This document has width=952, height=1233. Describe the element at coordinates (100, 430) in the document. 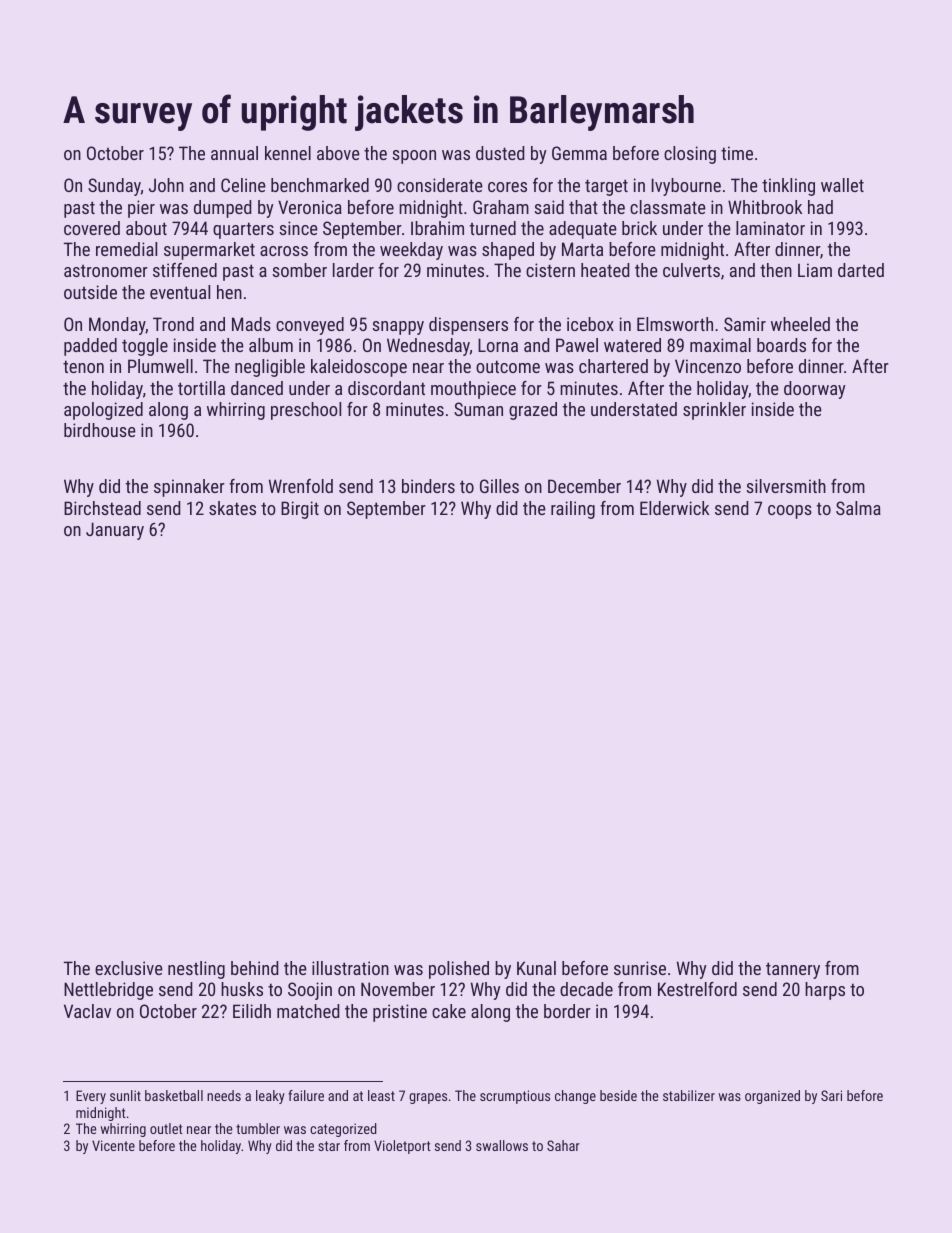

I see `birdhouse` at that location.
